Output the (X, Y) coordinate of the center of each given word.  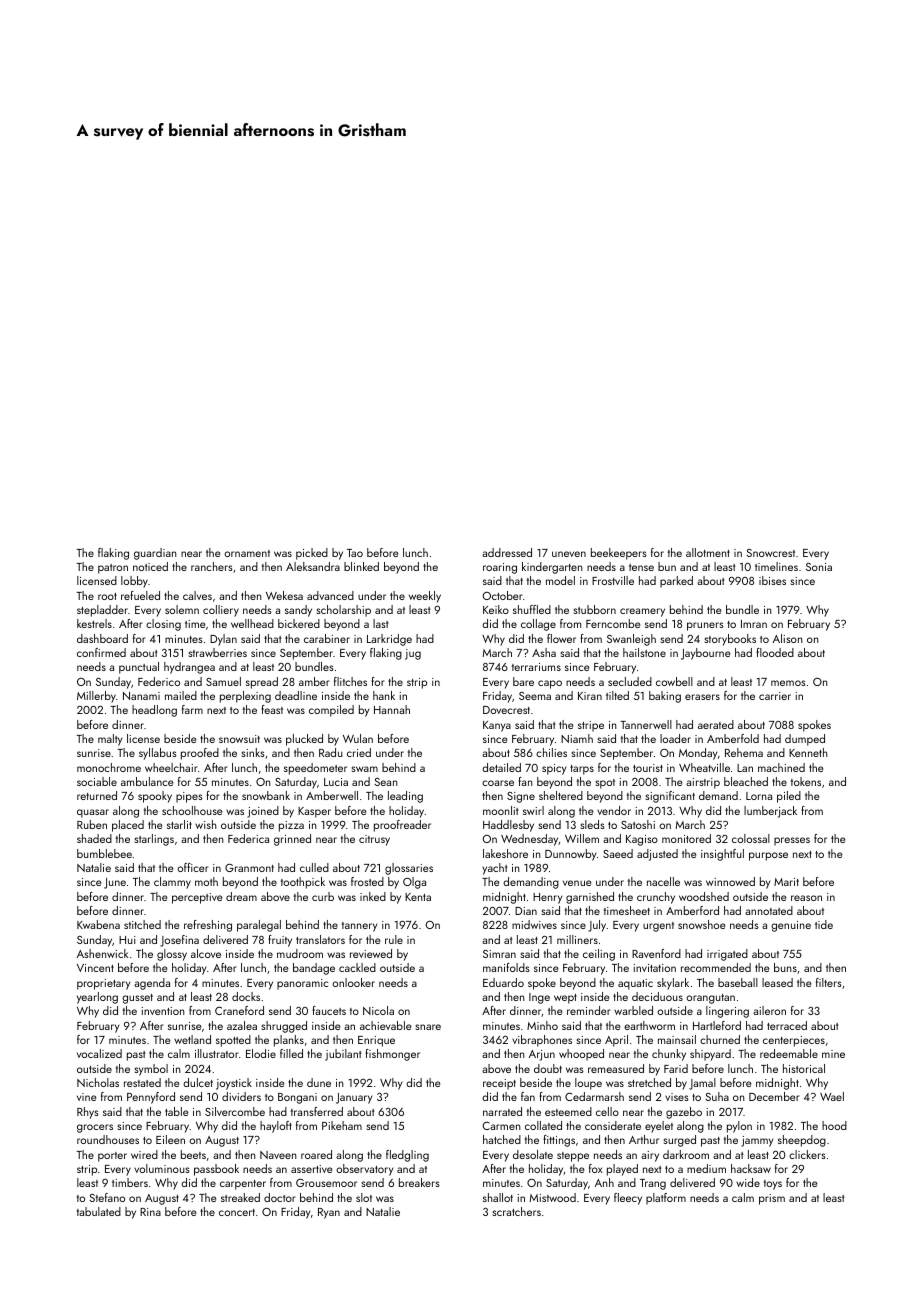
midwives (534, 924)
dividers (241, 1096)
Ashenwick (102, 953)
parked (676, 582)
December (774, 1096)
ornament (247, 553)
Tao (355, 553)
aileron (769, 1010)
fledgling (407, 1156)
